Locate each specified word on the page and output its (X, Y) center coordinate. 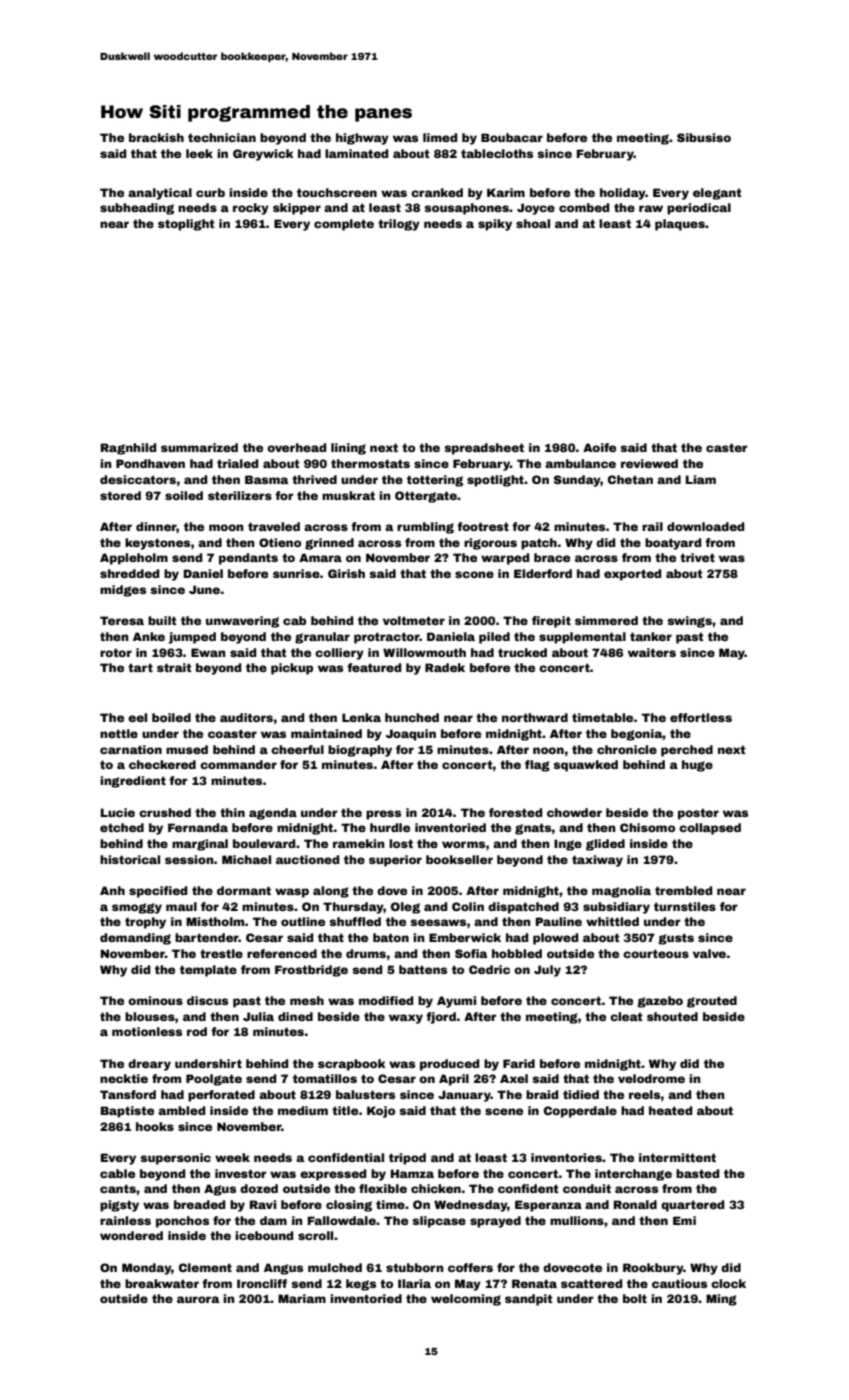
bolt (635, 1298)
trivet (697, 557)
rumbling (425, 528)
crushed (165, 812)
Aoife (599, 447)
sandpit (529, 1300)
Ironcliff (262, 1283)
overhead (296, 447)
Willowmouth (424, 652)
